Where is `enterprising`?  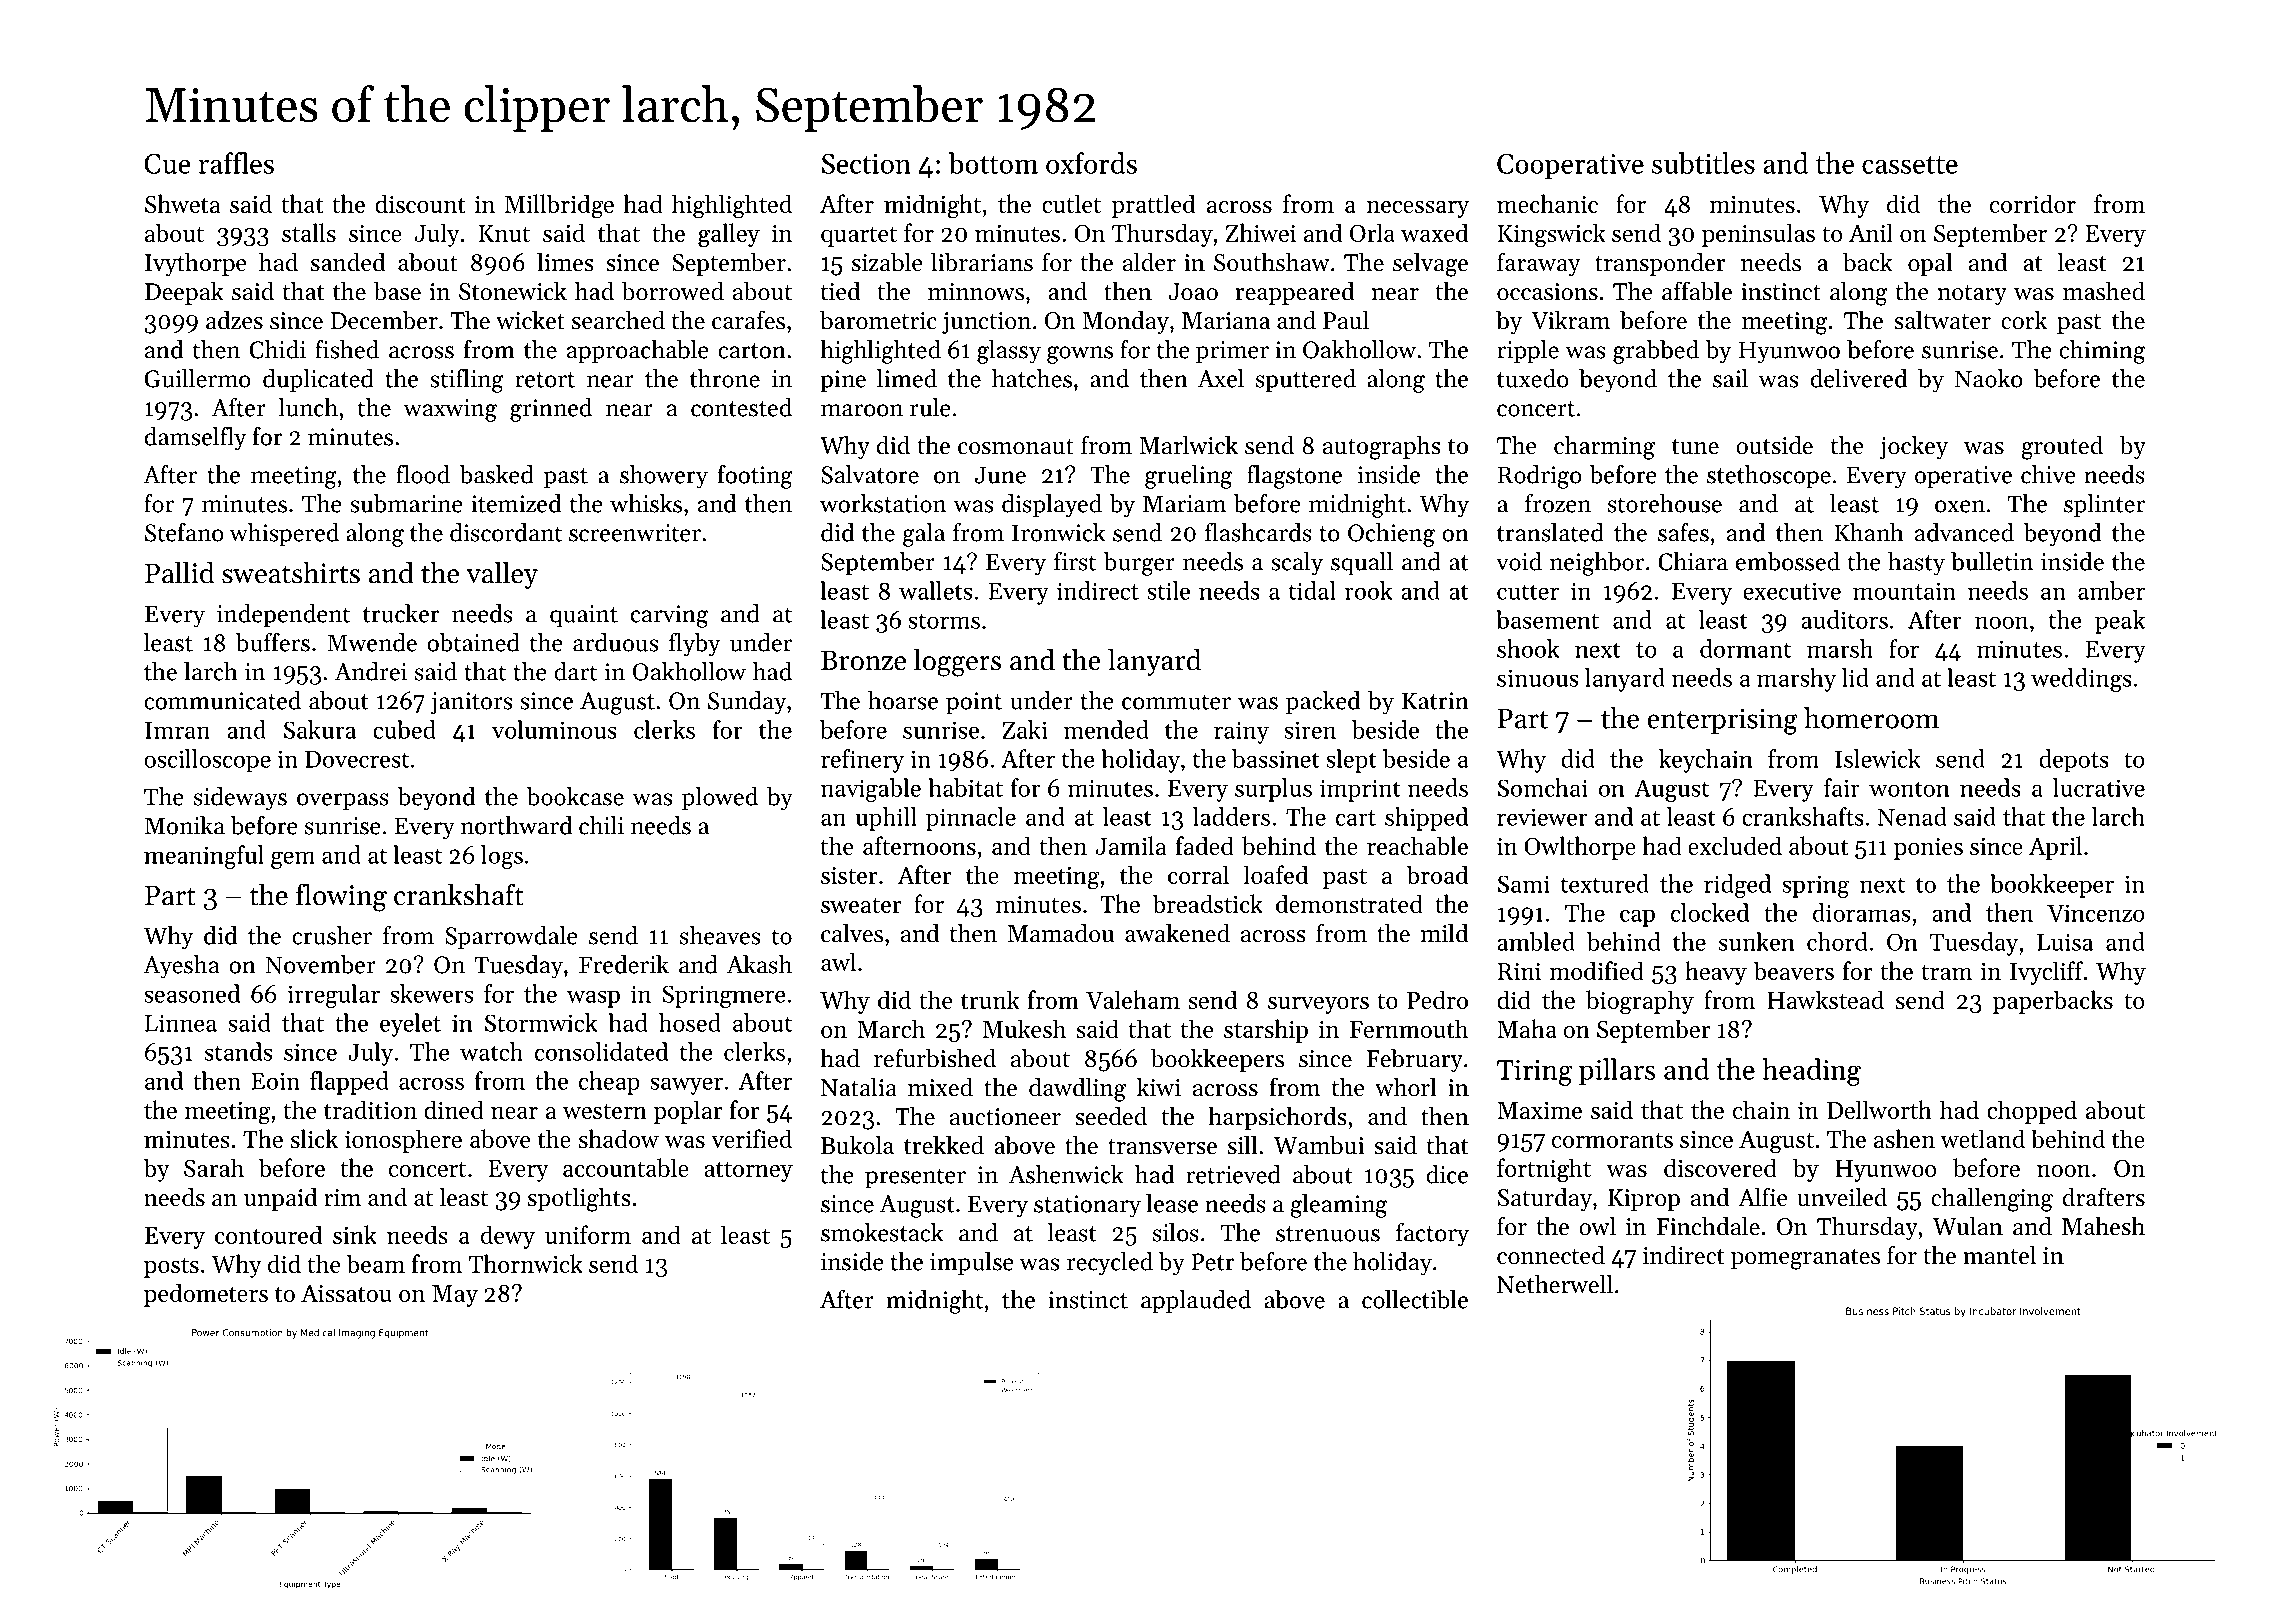 enterprising is located at coordinates (1722, 721).
